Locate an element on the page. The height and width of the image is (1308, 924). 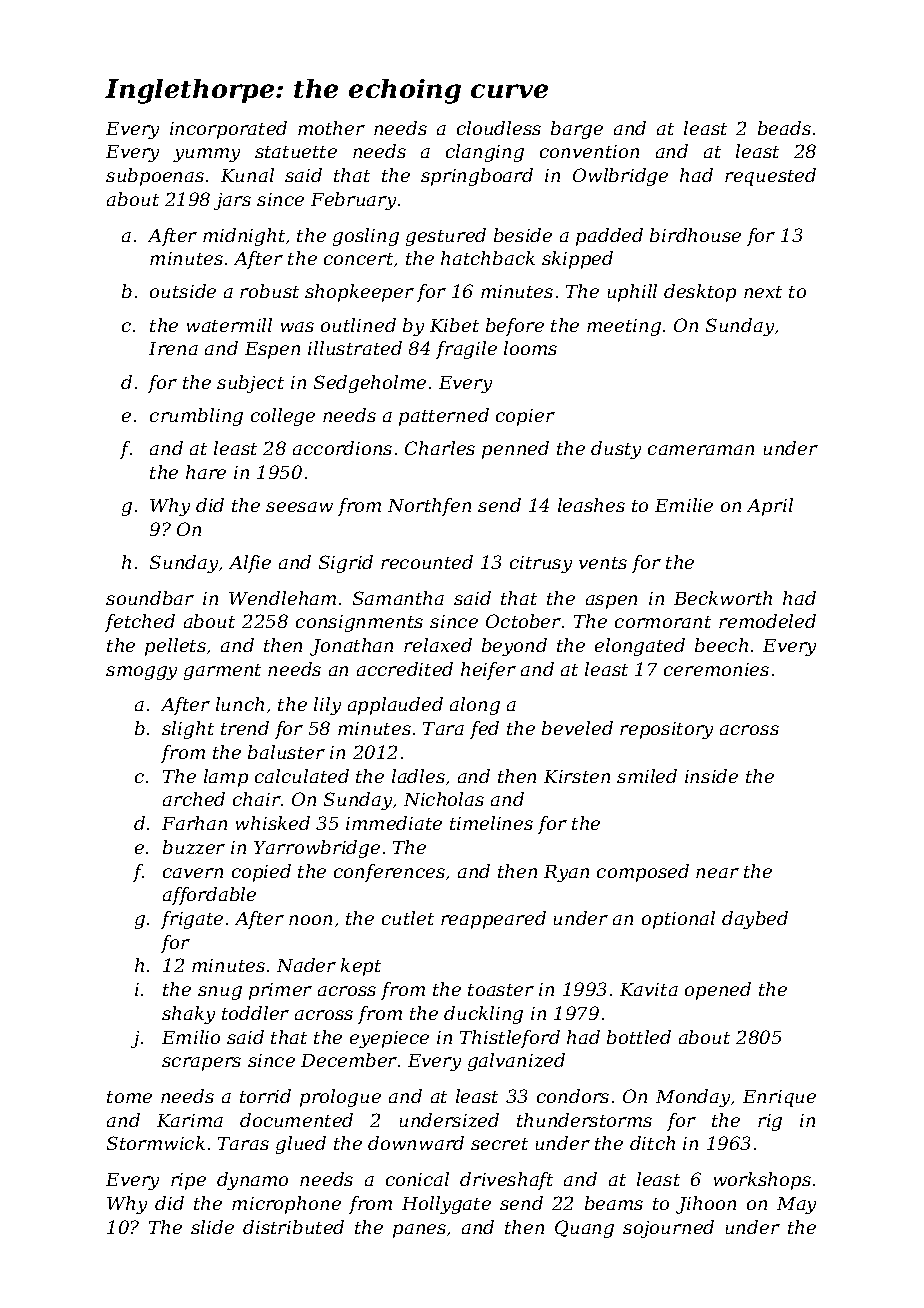
cloudless is located at coordinates (499, 128).
